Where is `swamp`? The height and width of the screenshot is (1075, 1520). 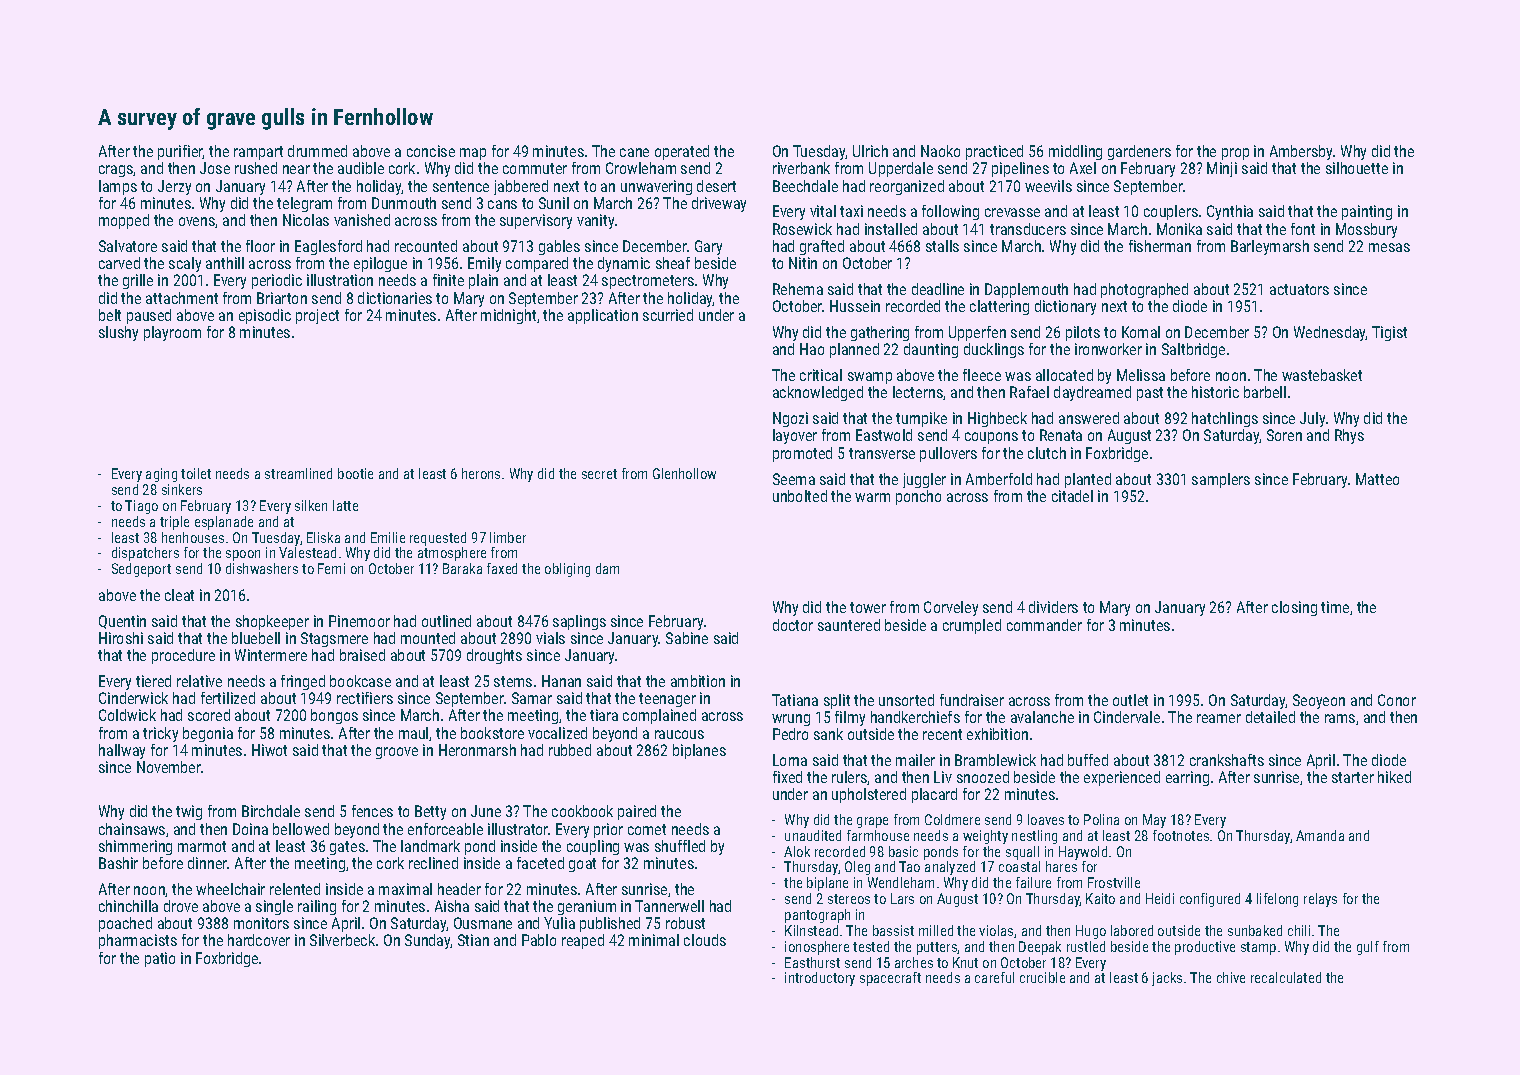 swamp is located at coordinates (870, 378).
